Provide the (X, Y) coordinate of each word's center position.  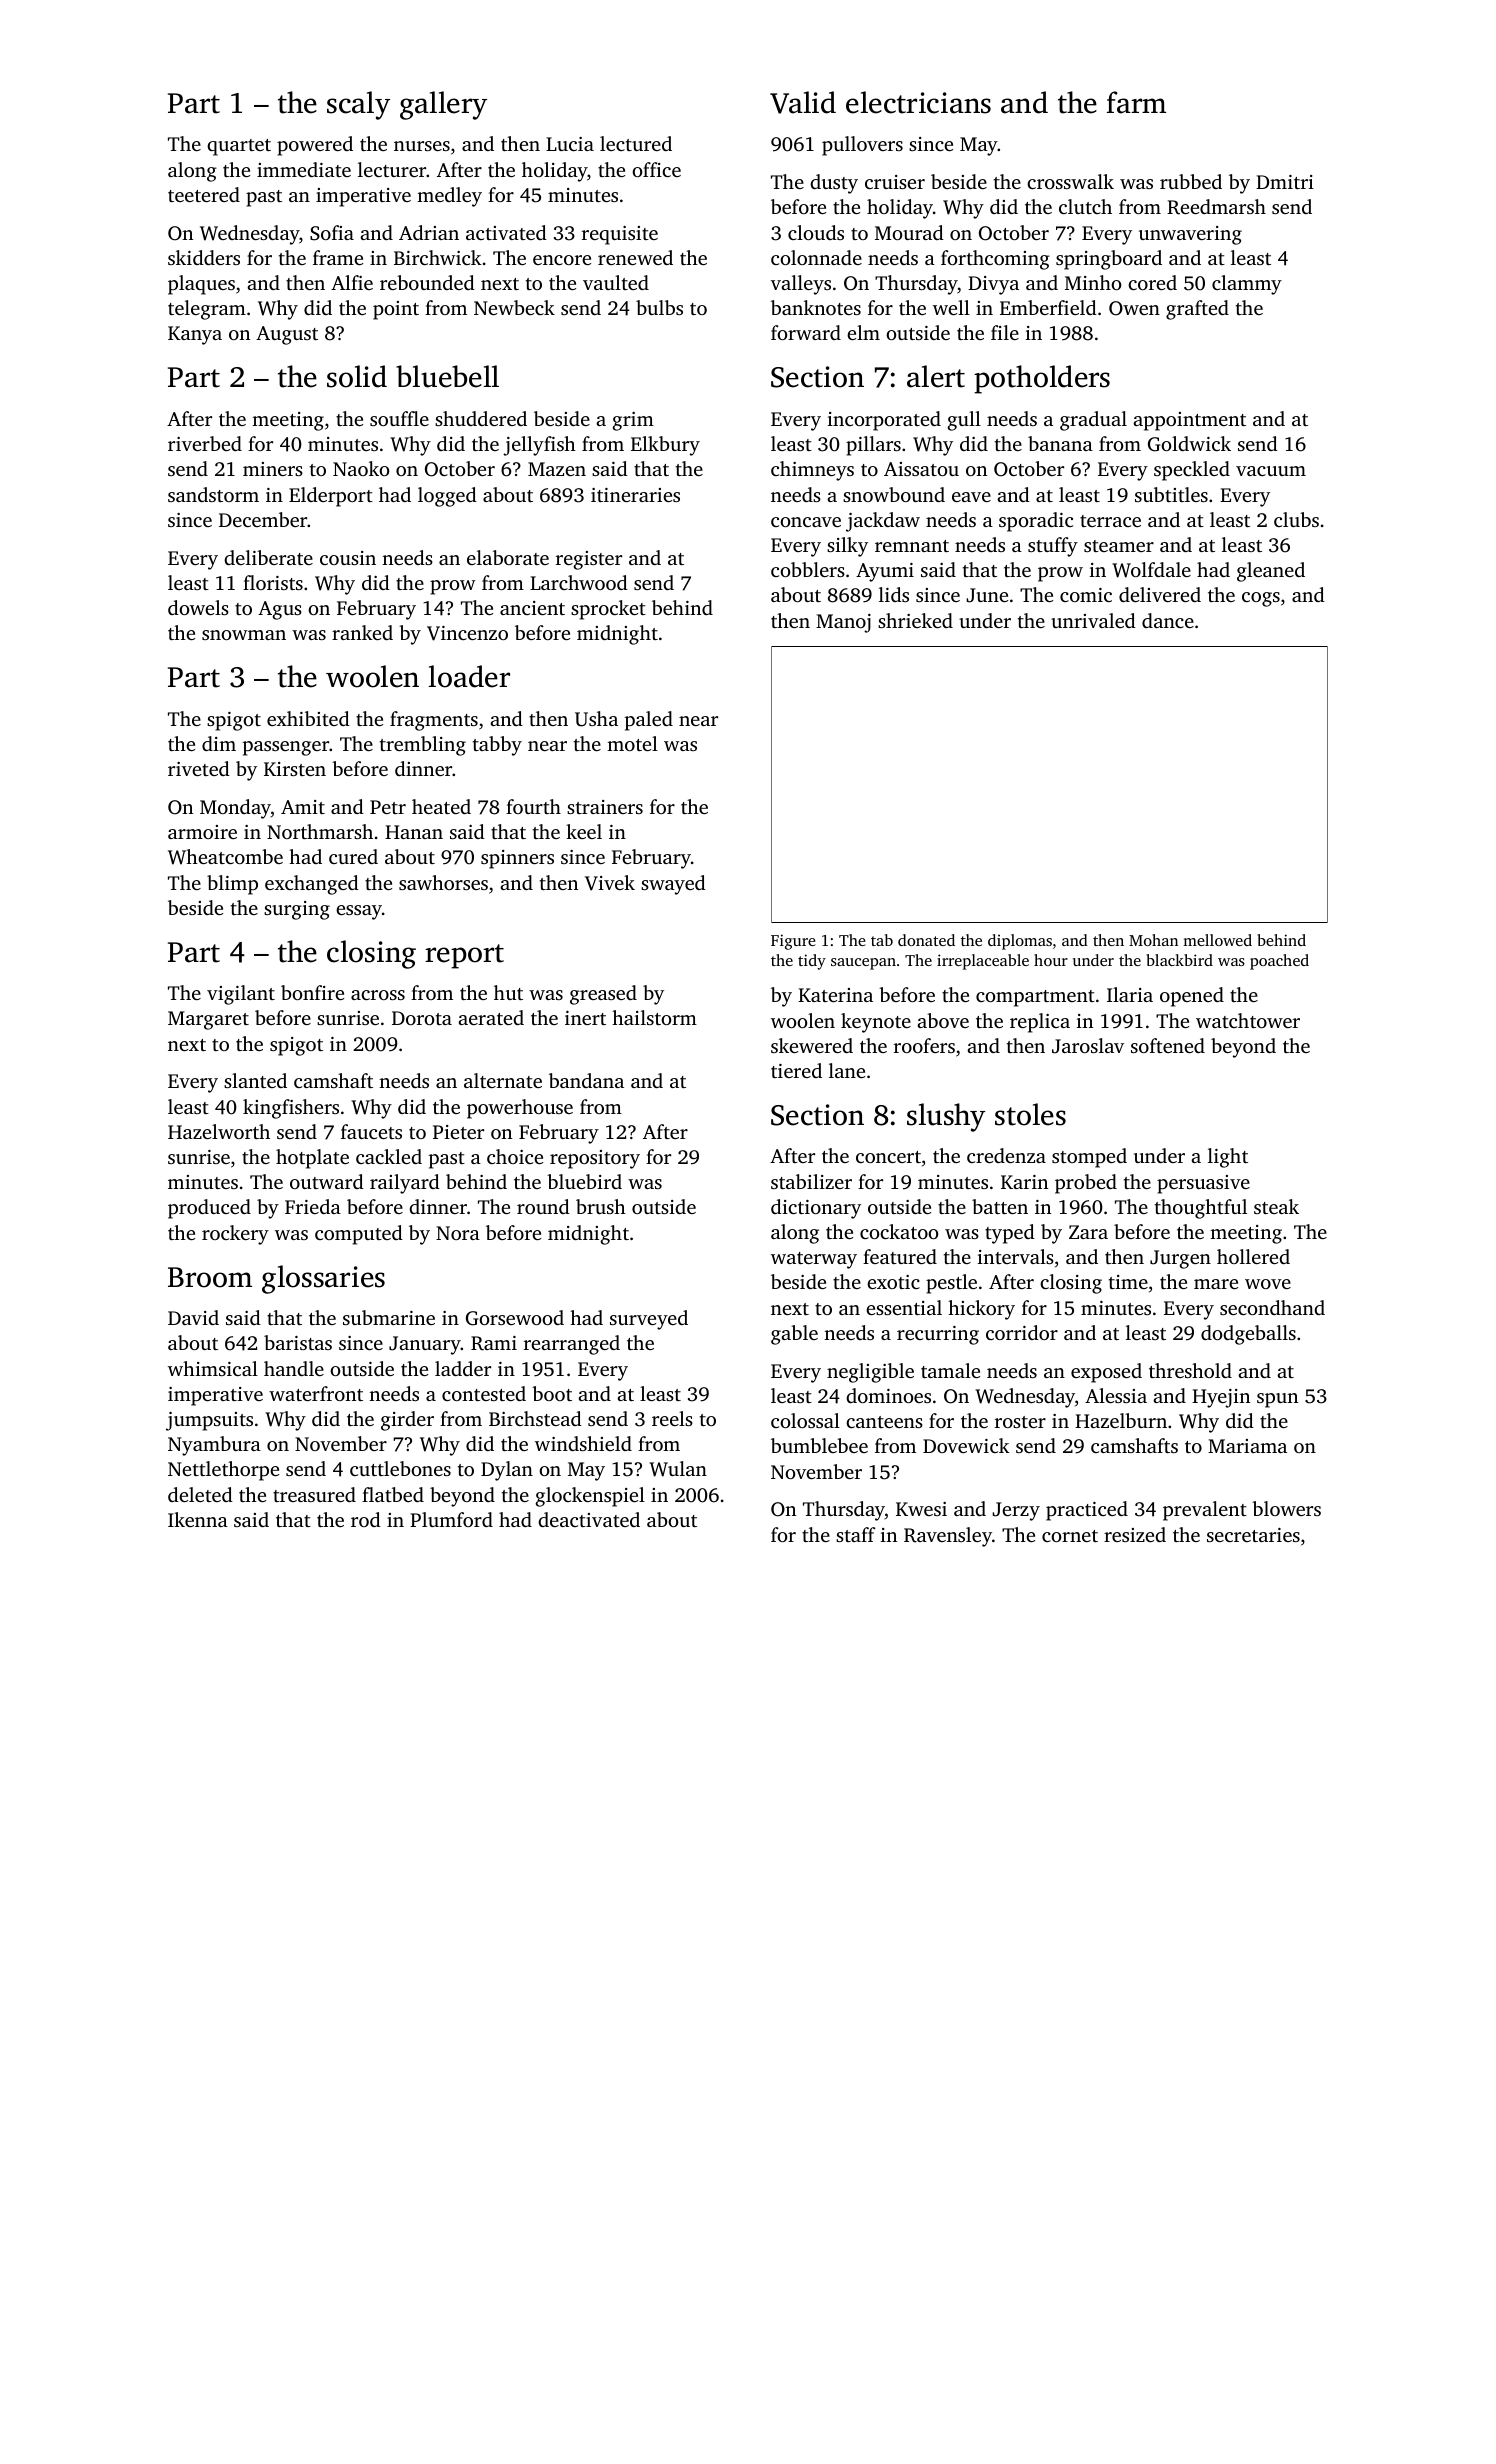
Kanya (195, 335)
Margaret (208, 1020)
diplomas (1020, 942)
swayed (673, 885)
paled (649, 721)
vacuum (1271, 471)
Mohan (1153, 940)
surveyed (649, 1320)
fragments (434, 721)
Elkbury (665, 446)
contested (484, 1393)
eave (971, 497)
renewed (635, 257)
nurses (422, 146)
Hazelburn (1121, 1420)
